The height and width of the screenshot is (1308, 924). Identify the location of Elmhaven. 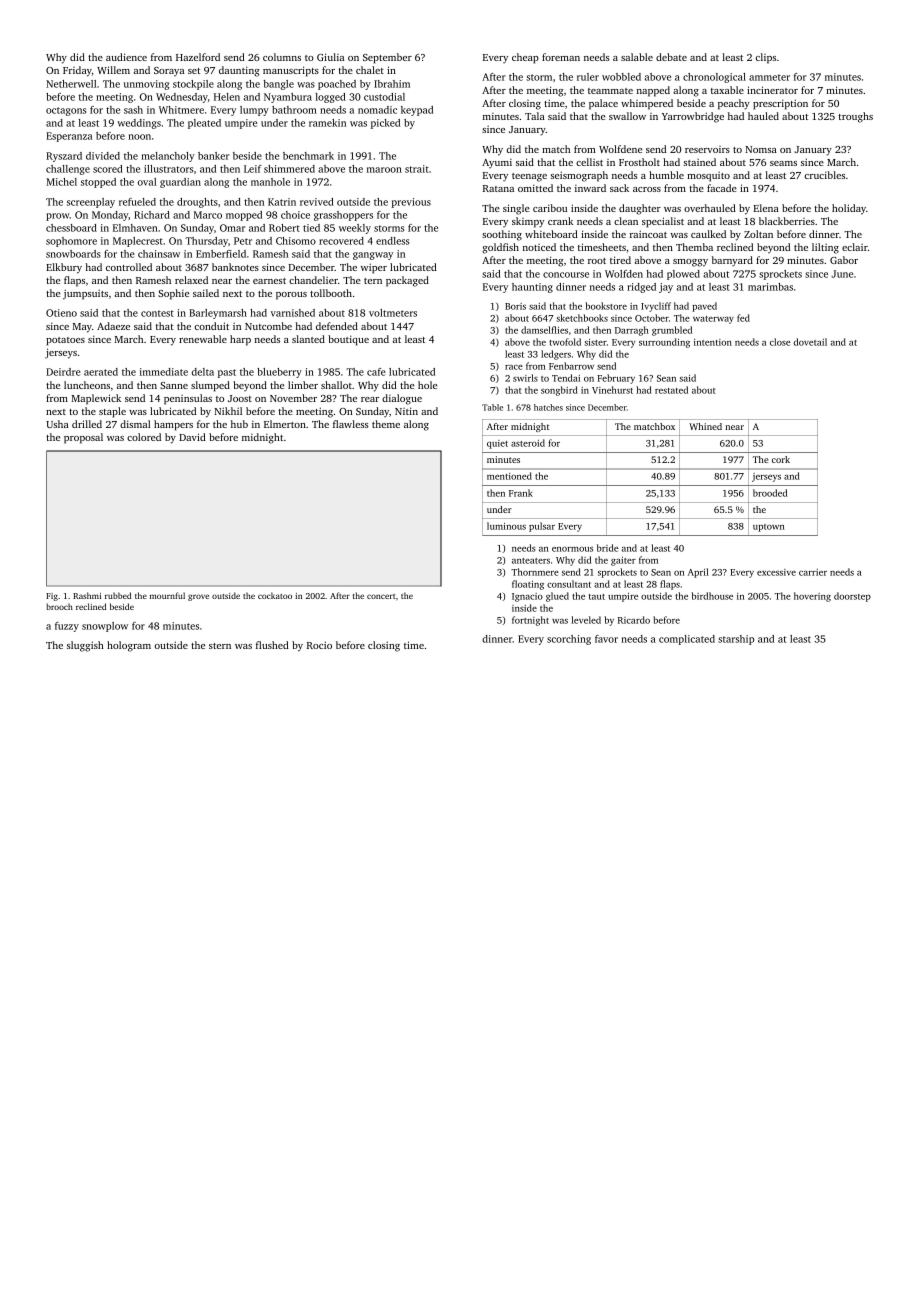
(135, 228).
